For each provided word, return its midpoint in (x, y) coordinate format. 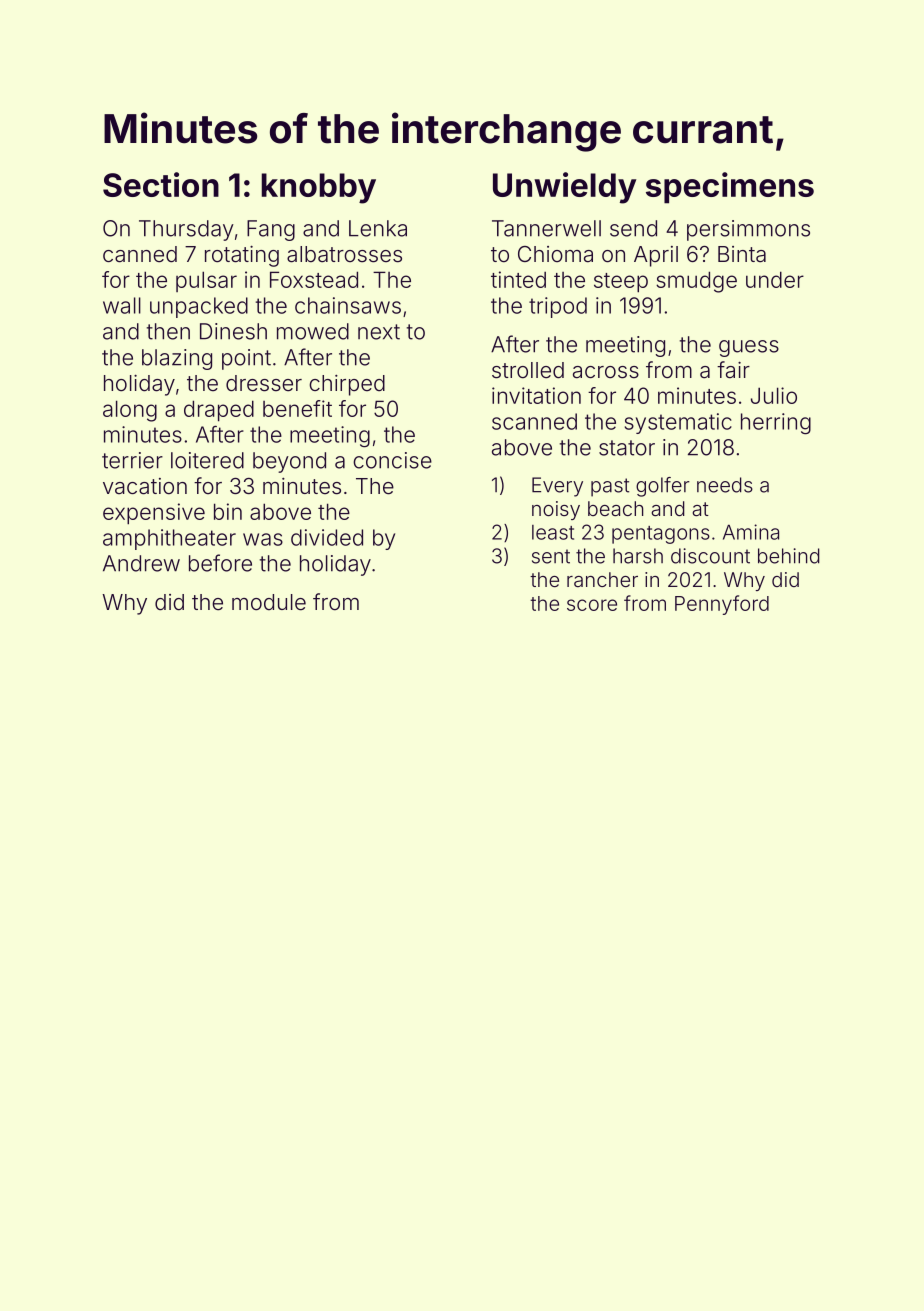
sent (551, 556)
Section (161, 184)
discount (710, 556)
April (656, 256)
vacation (145, 486)
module (269, 602)
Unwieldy (564, 188)
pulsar (206, 281)
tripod (558, 307)
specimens (730, 188)
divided (327, 537)
